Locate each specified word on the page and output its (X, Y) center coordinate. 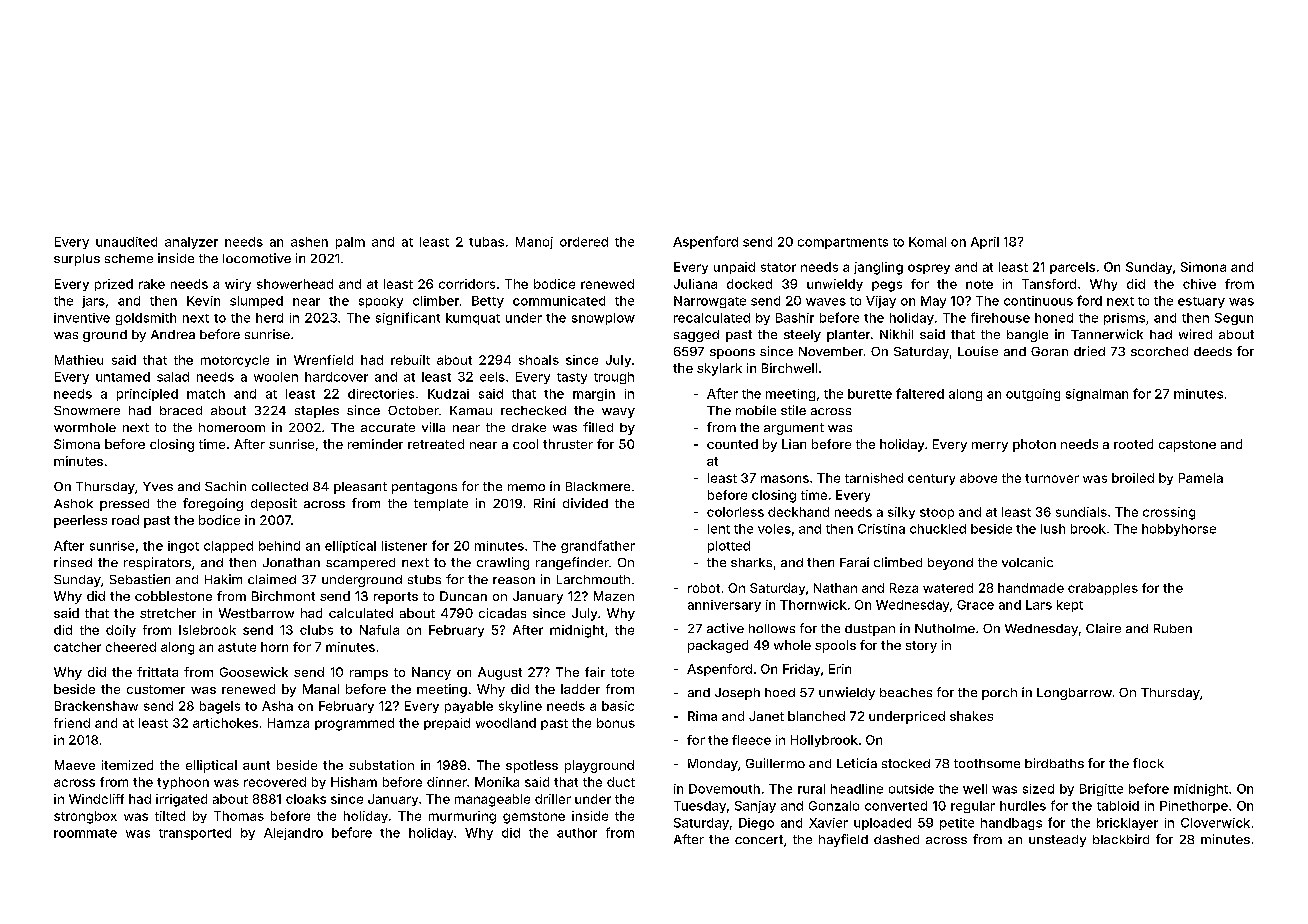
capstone (1187, 446)
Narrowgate (710, 302)
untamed (123, 377)
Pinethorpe (1194, 807)
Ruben (1173, 628)
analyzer (191, 243)
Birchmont (283, 596)
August (500, 673)
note (979, 284)
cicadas (502, 613)
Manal (321, 689)
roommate (85, 833)
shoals (539, 360)
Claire (1103, 628)
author (577, 833)
